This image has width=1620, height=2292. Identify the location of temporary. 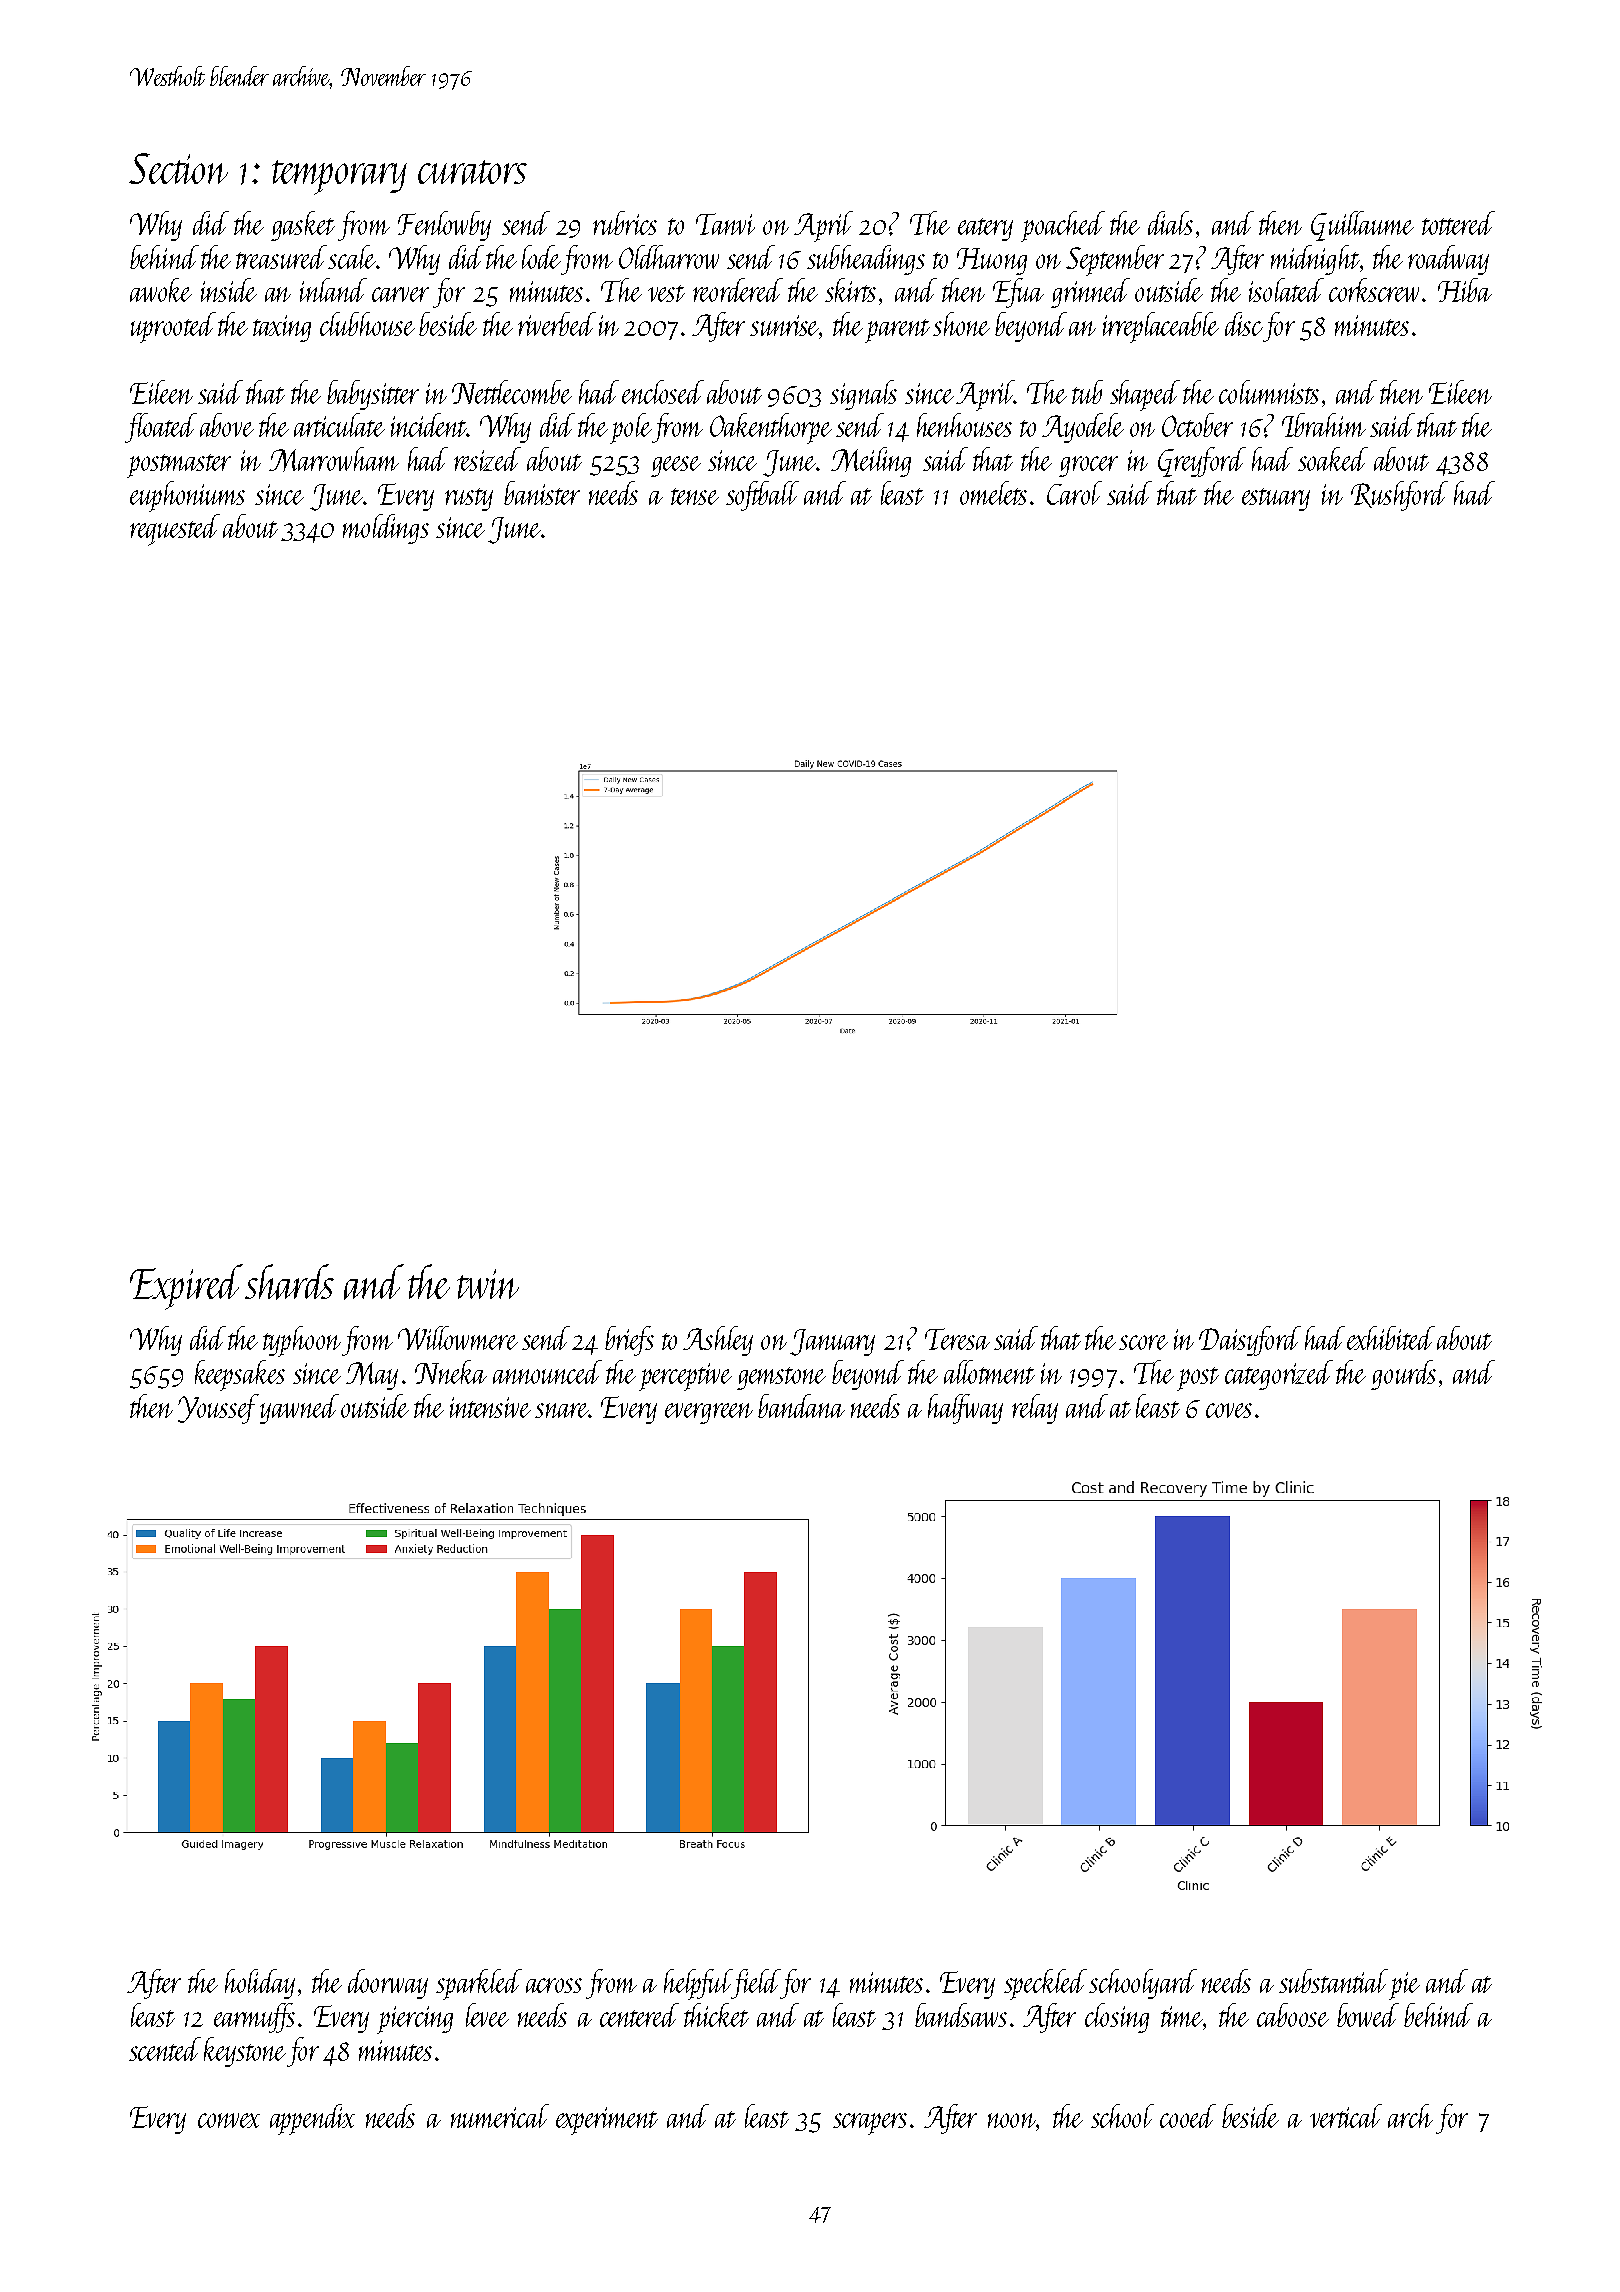
(339, 177).
